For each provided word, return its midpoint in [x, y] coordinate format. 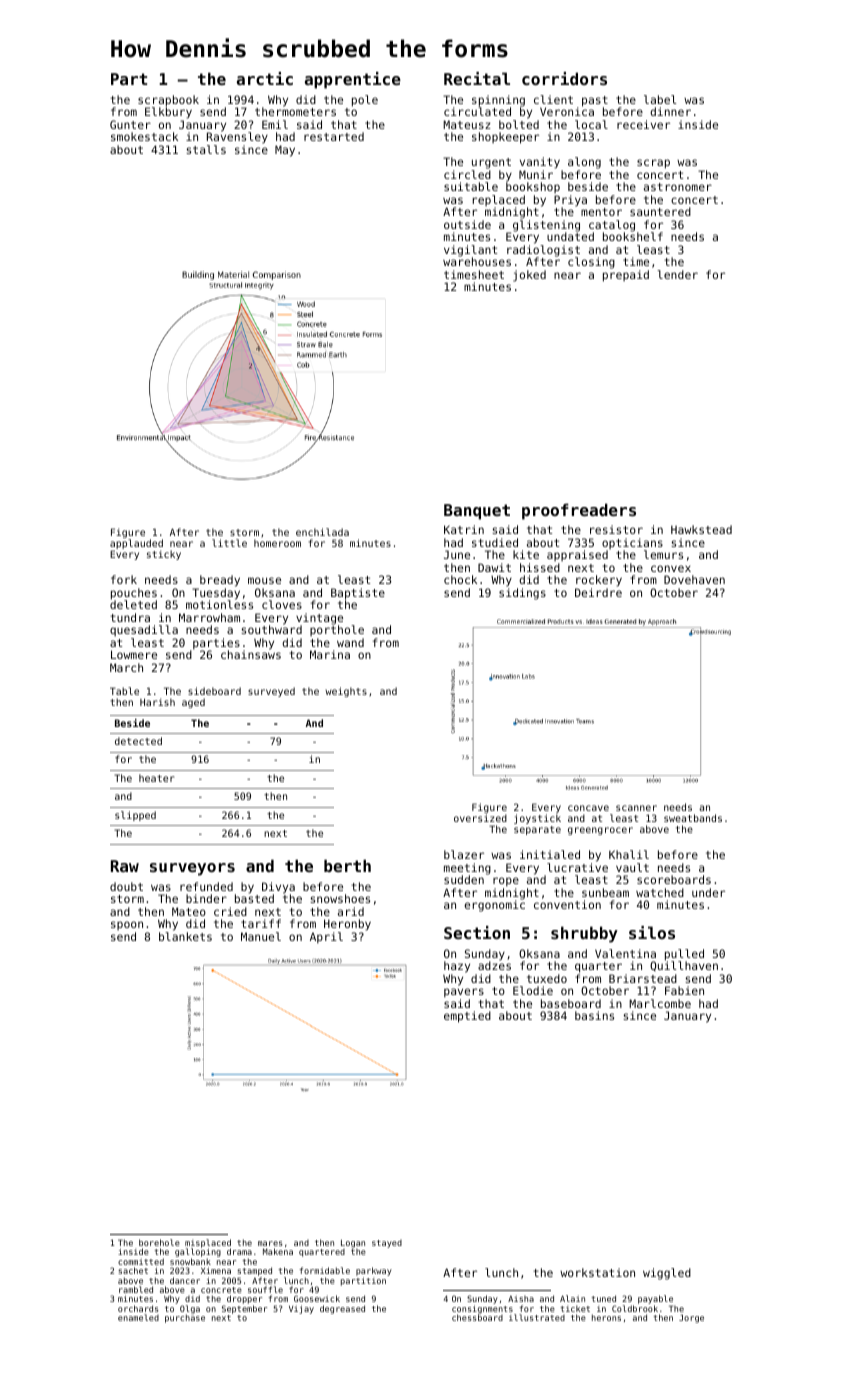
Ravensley [237, 138]
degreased [342, 1309]
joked [529, 276]
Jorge [691, 1318]
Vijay [301, 1309]
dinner [670, 111]
